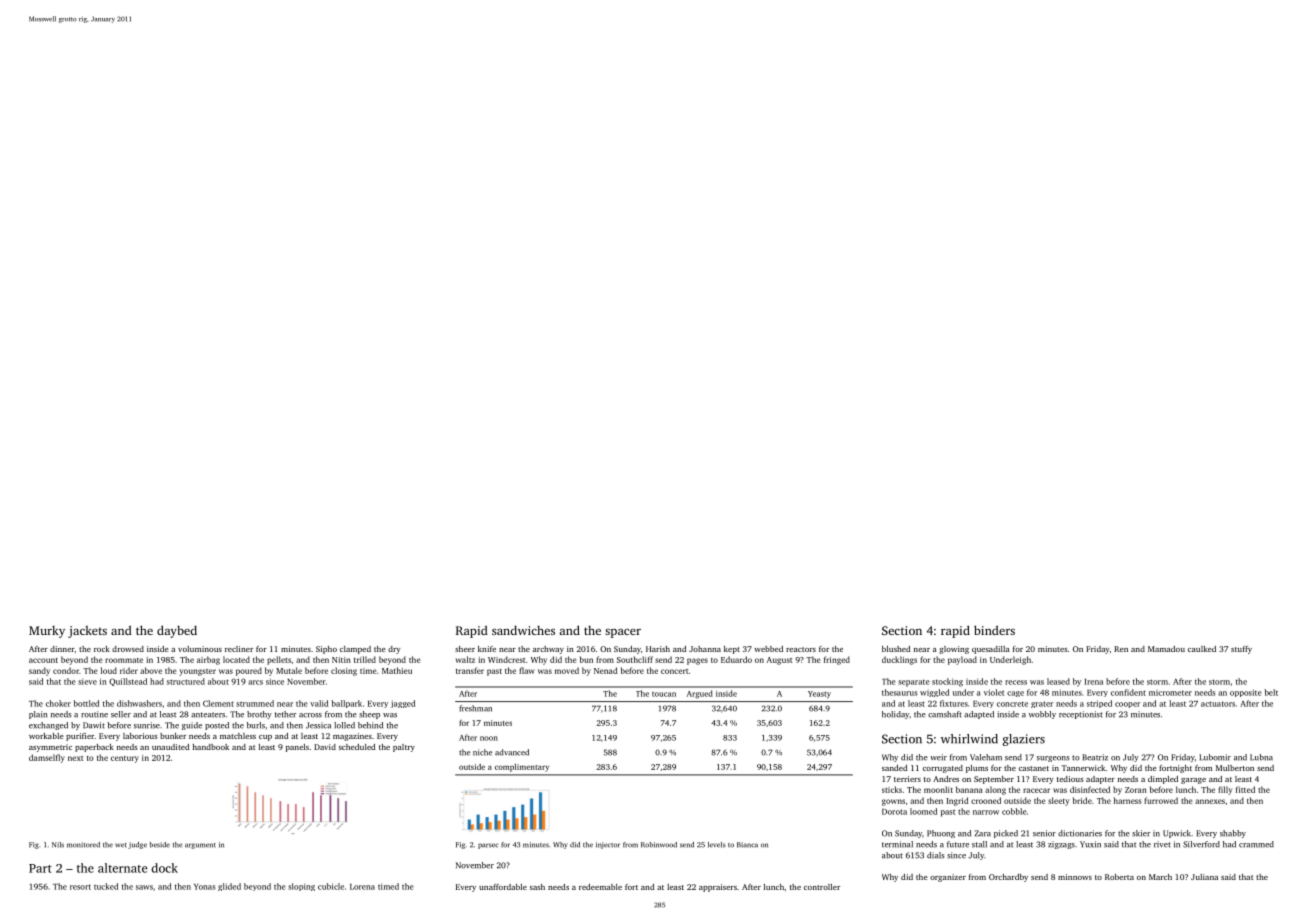 This document has width=1308, height=924. What do you see at coordinates (994, 630) in the document?
I see `binders` at bounding box center [994, 630].
